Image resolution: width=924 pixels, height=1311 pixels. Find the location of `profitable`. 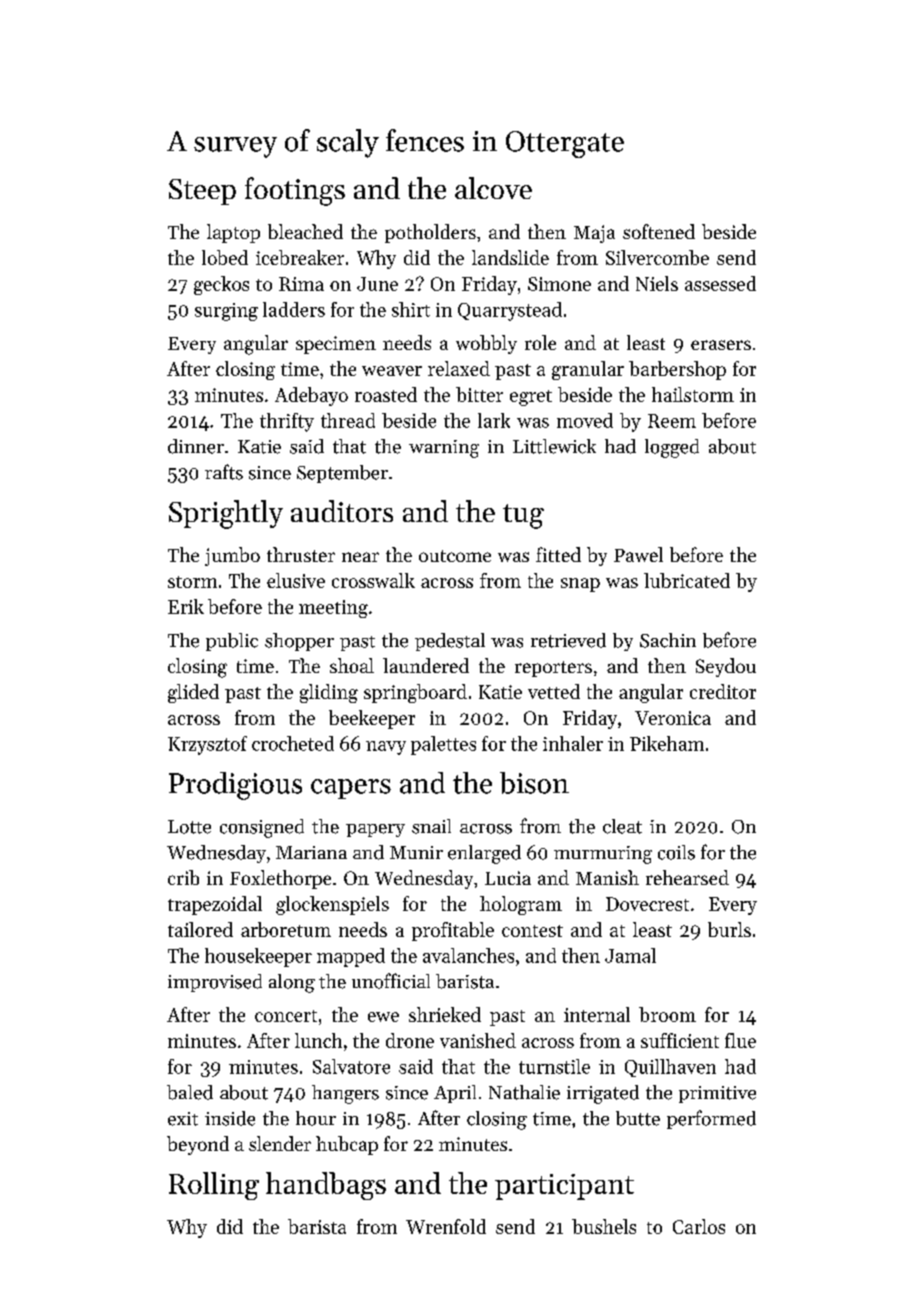

profitable is located at coordinates (453, 931).
